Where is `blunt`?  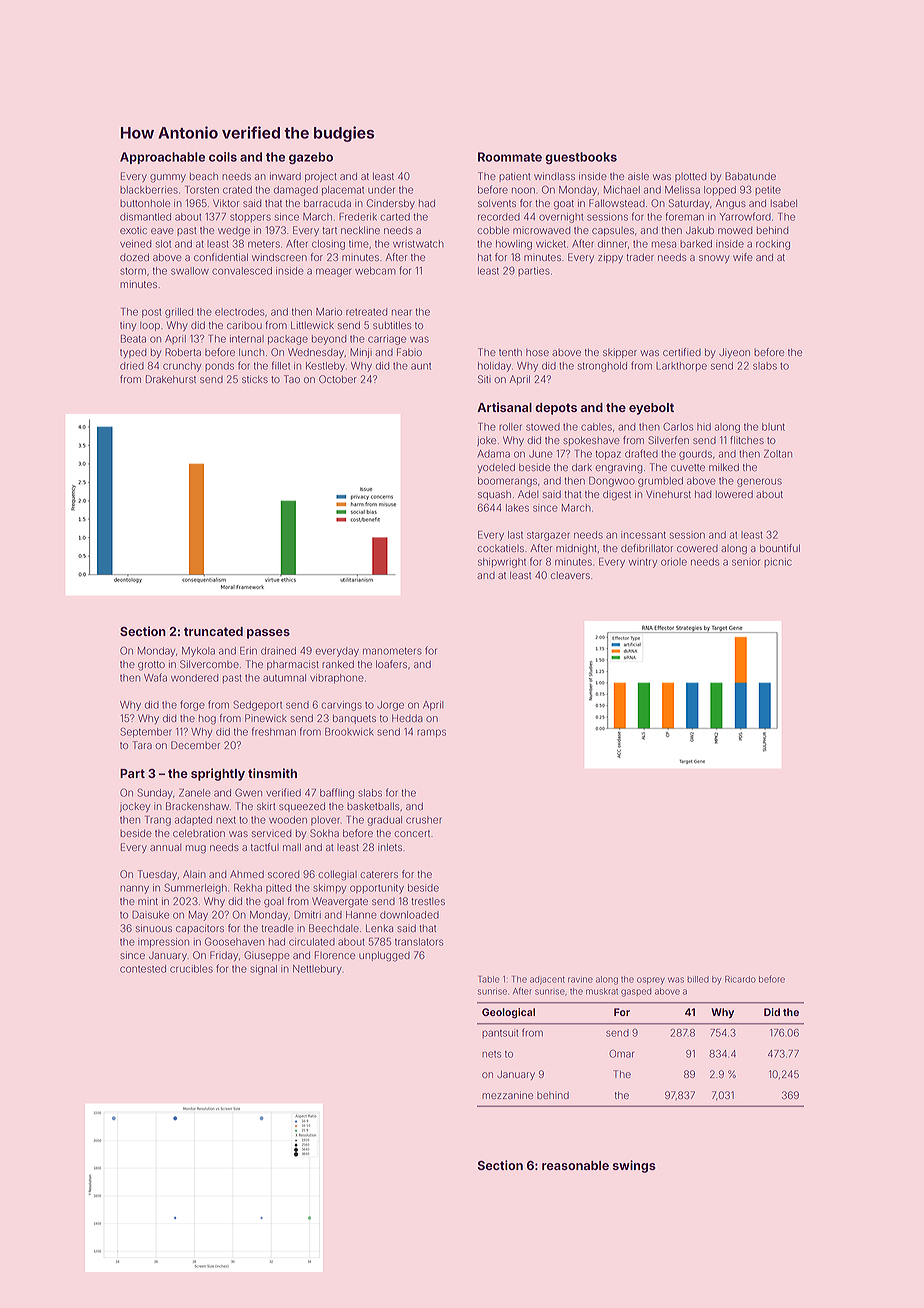 blunt is located at coordinates (773, 427).
